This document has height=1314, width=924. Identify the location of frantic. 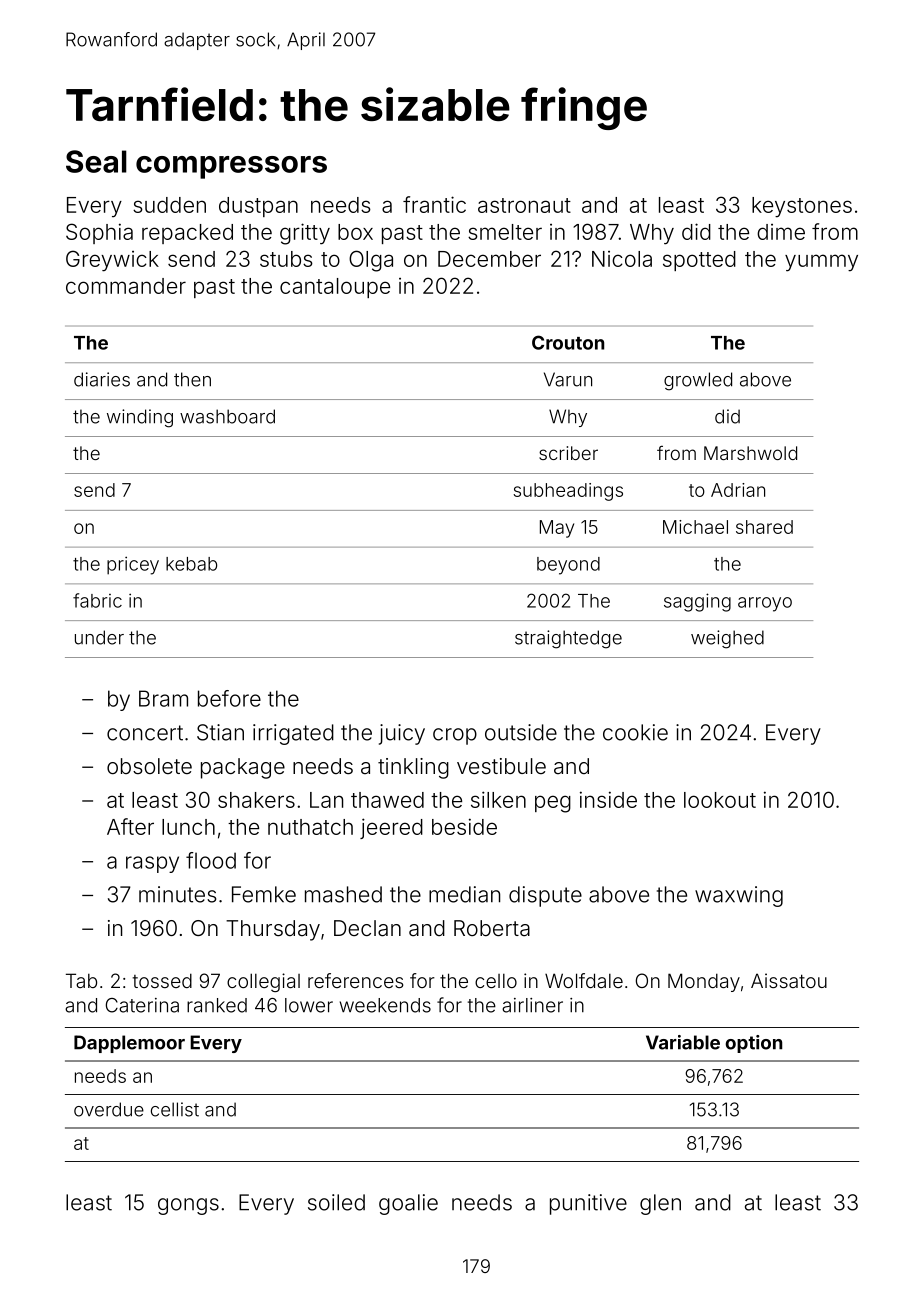
(434, 204).
